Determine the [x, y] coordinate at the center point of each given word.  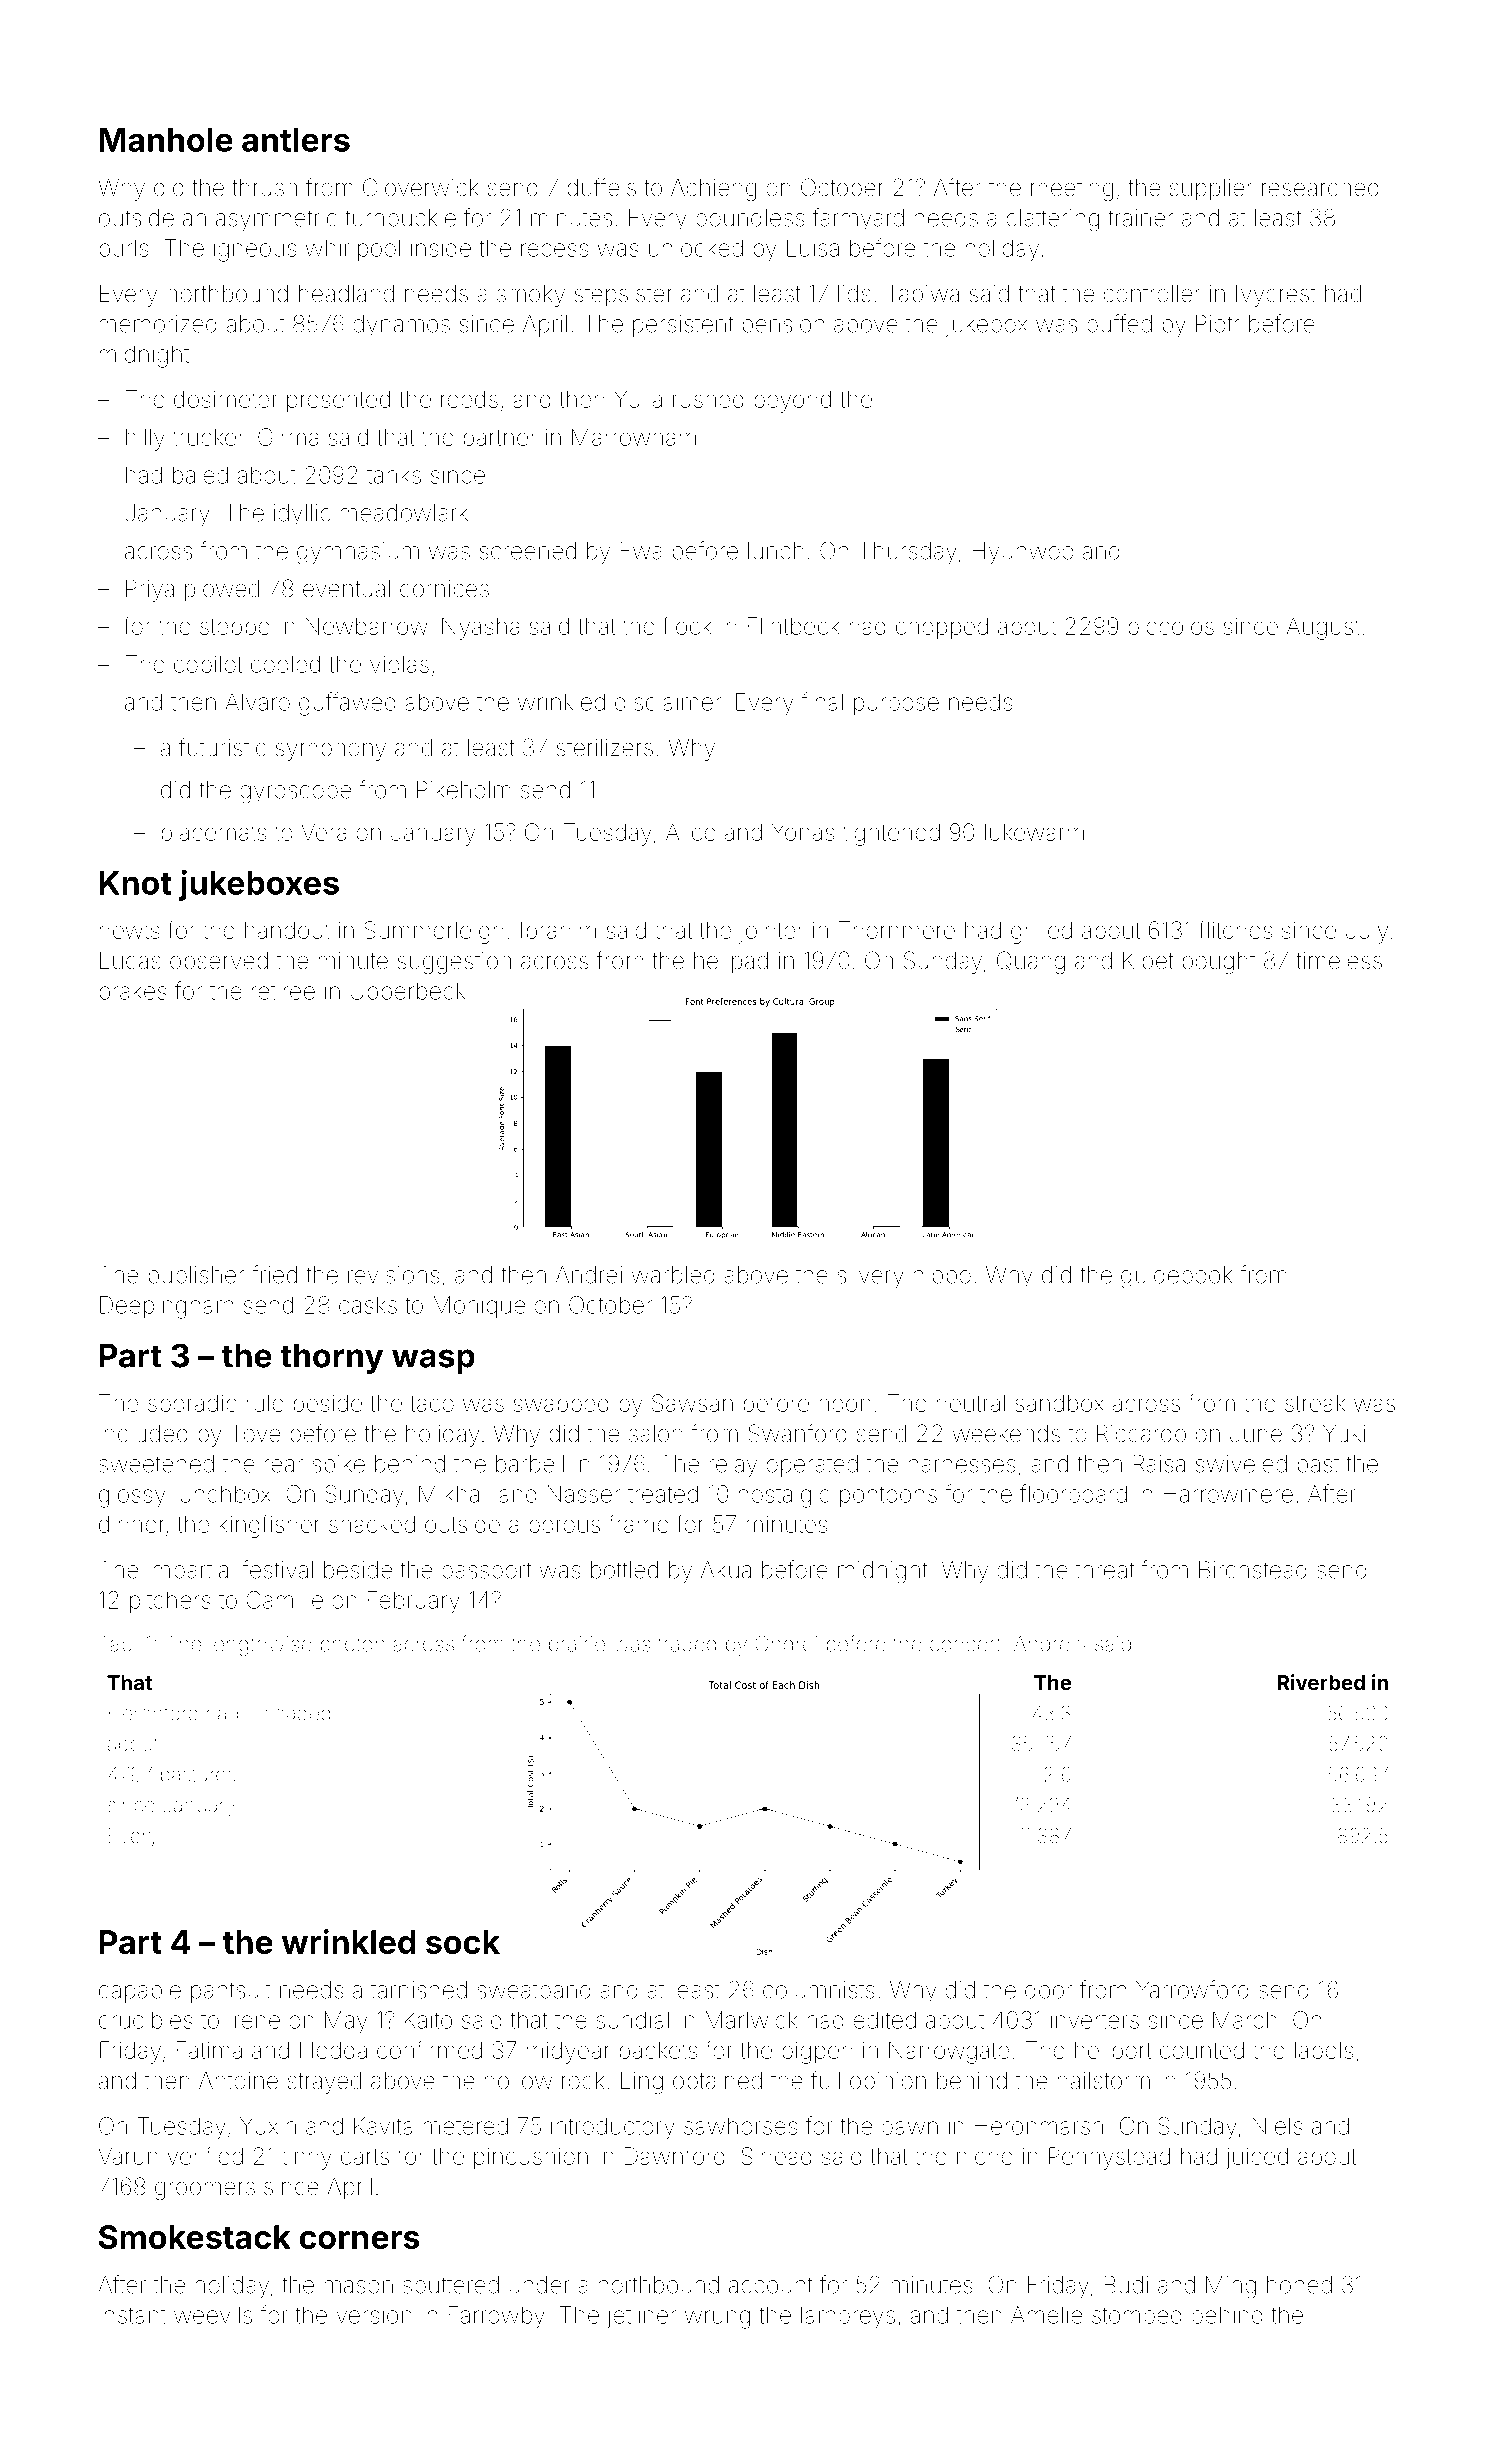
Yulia [638, 399]
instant [133, 2315]
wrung [717, 2319]
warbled [673, 1275]
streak [1315, 1403]
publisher [197, 1277]
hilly [145, 439]
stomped [1137, 2317]
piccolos [1171, 629]
